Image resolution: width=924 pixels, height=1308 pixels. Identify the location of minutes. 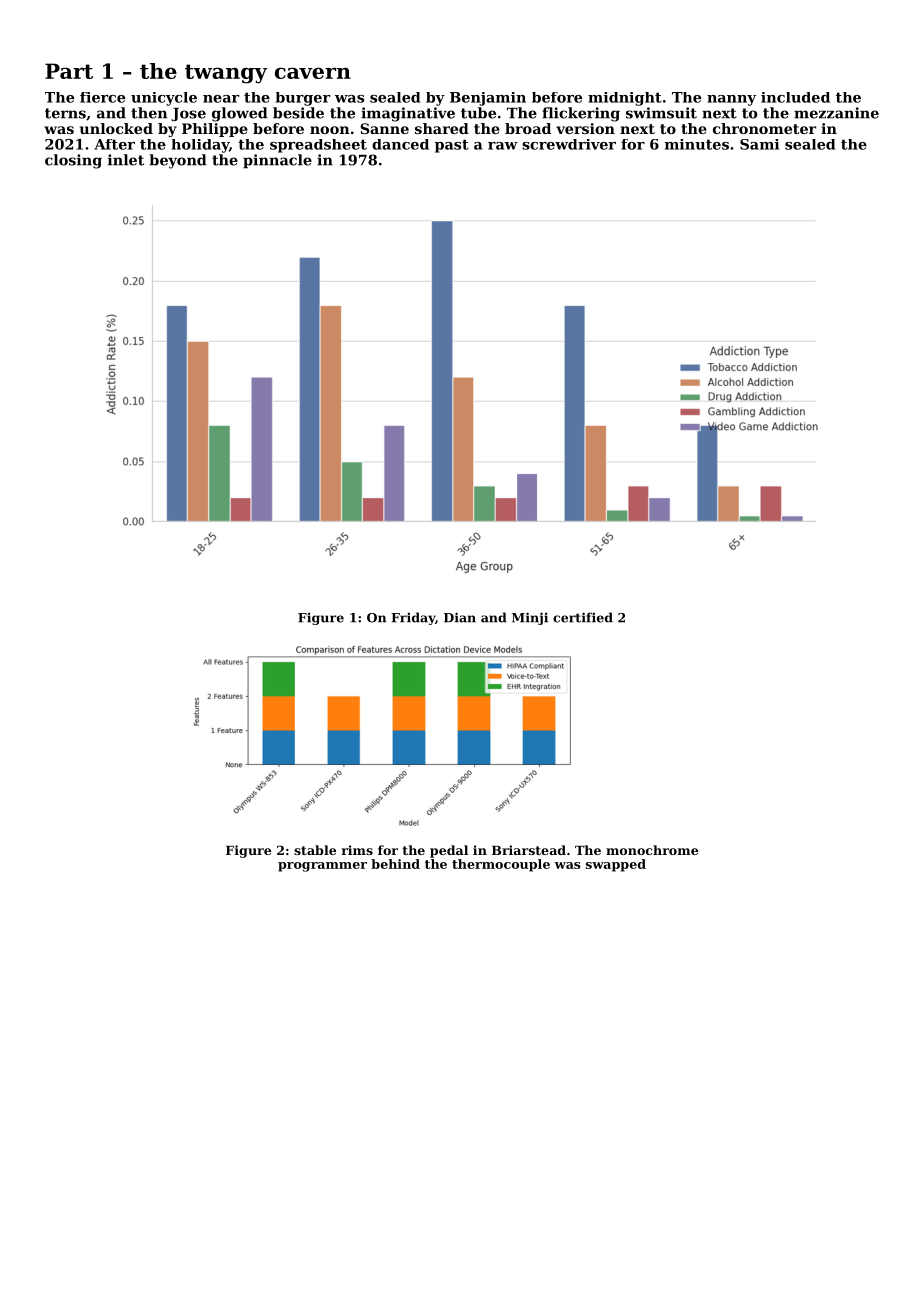
(697, 144).
